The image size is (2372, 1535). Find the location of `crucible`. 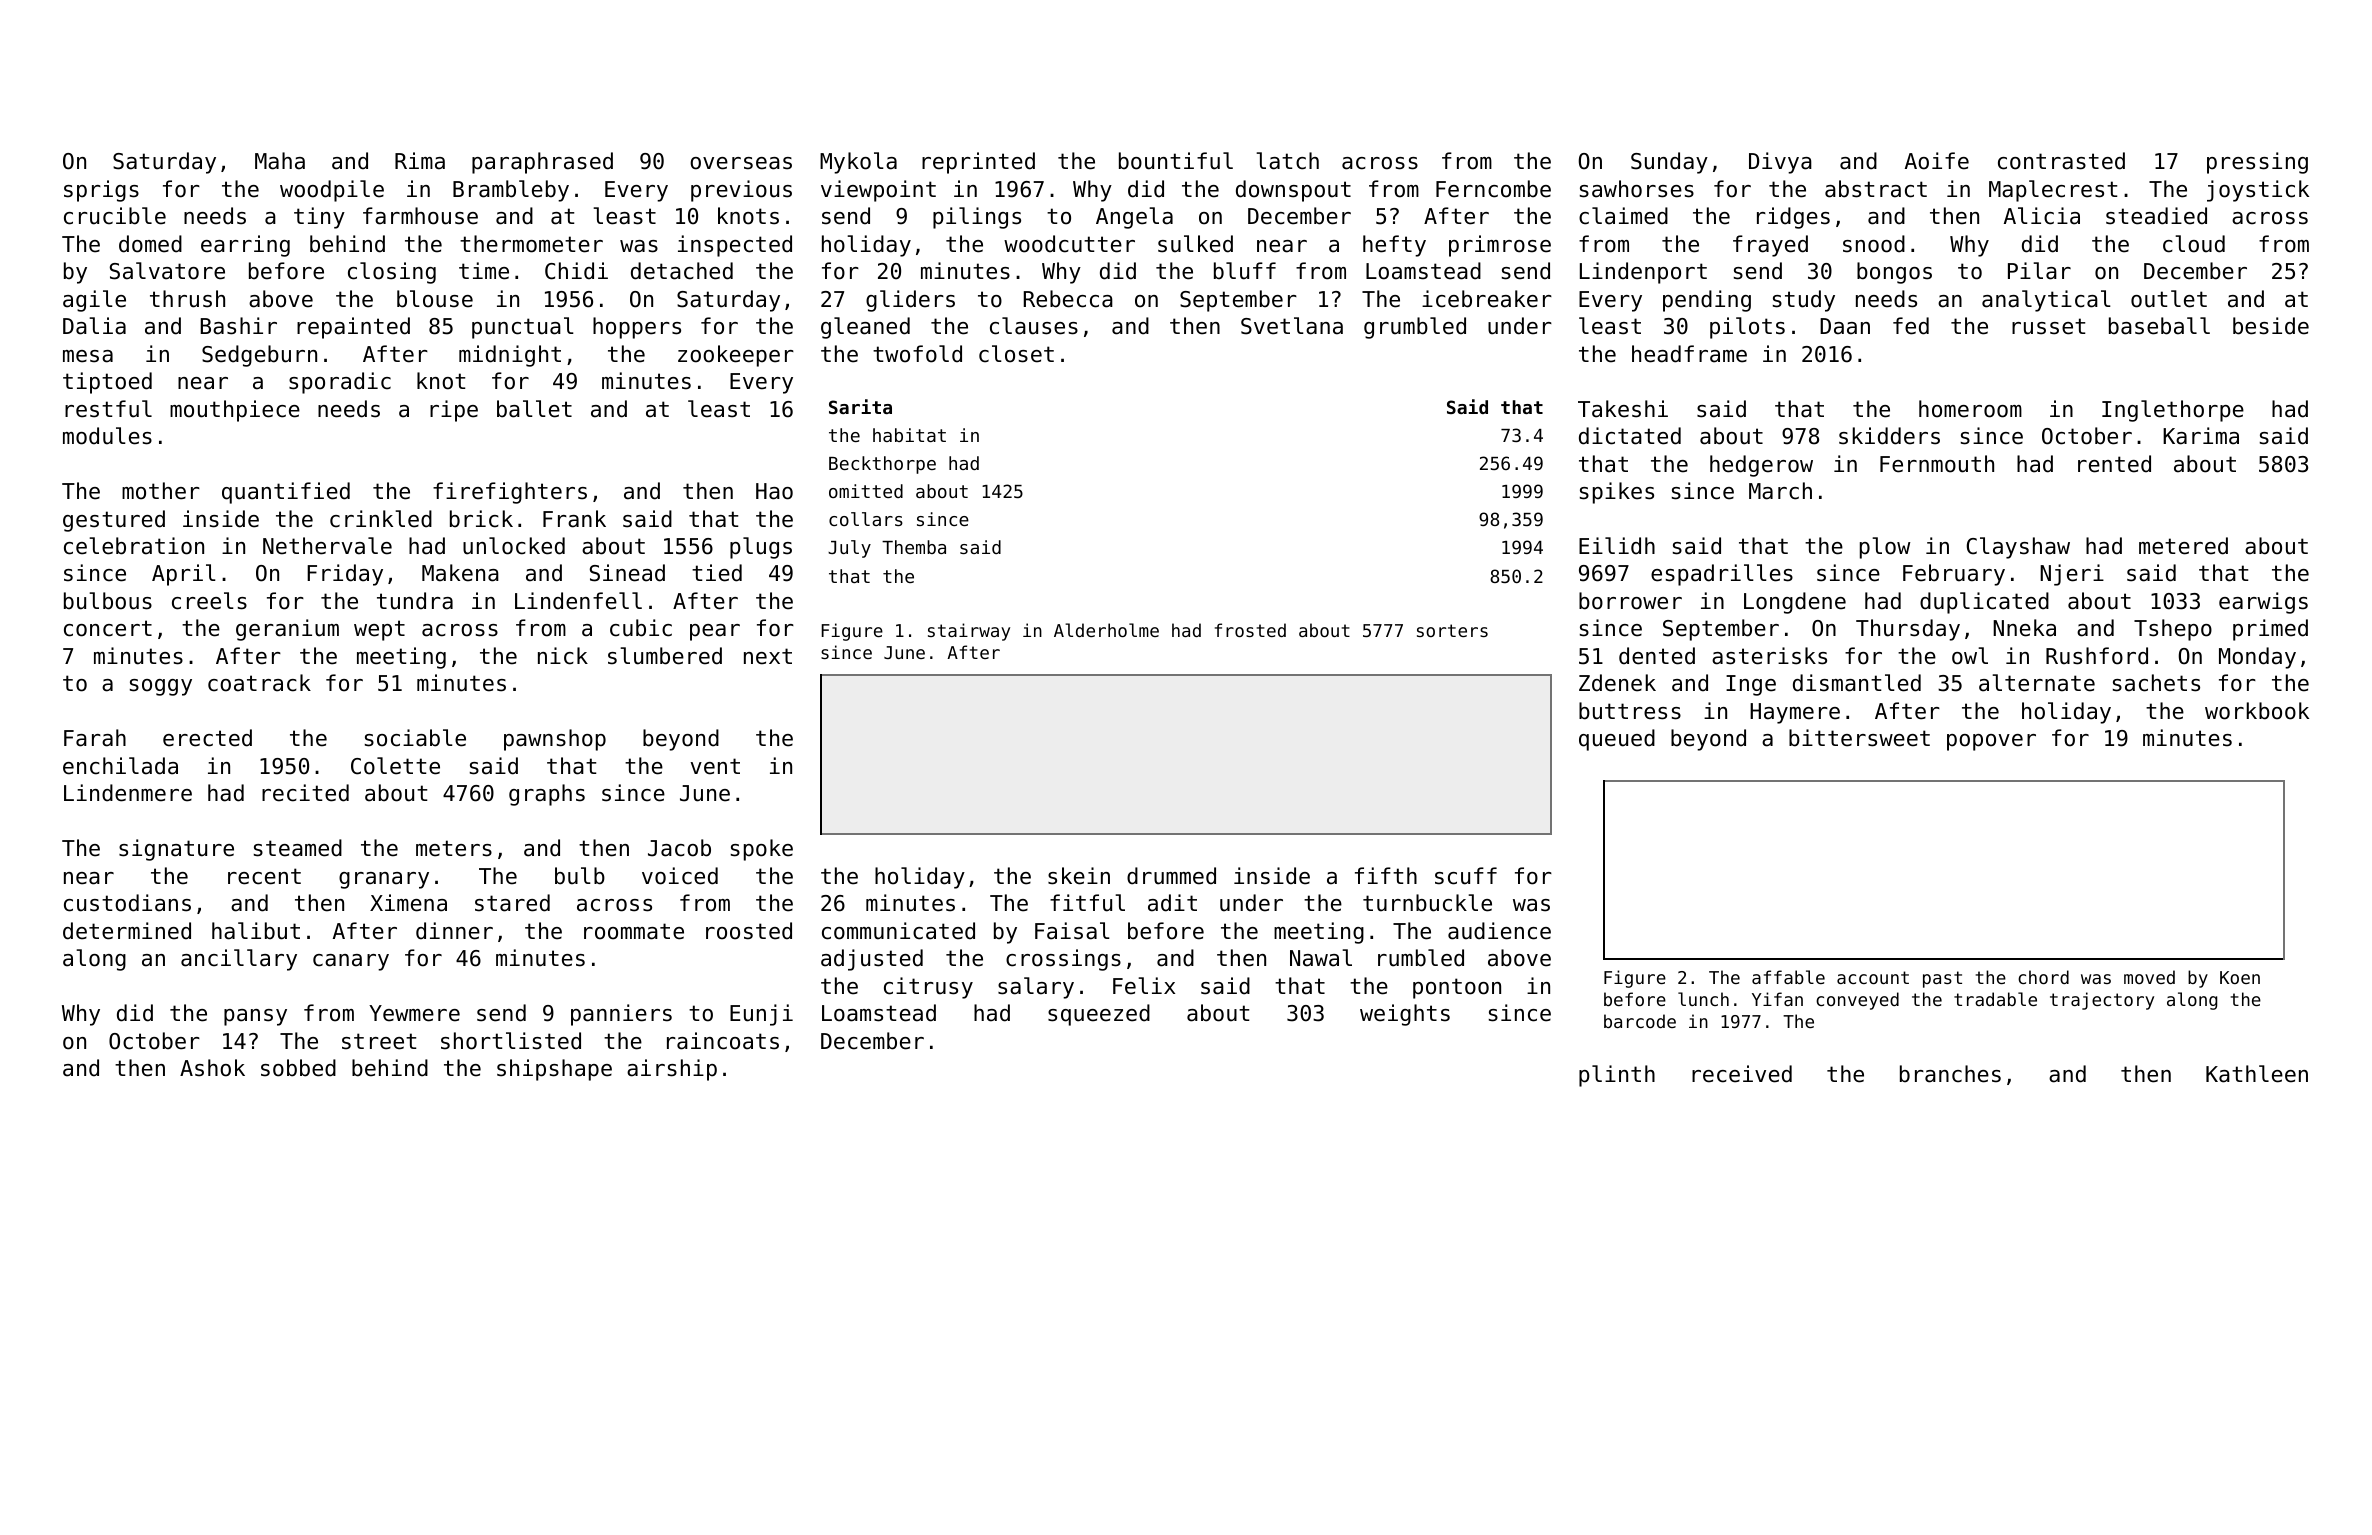

crucible is located at coordinates (115, 216).
